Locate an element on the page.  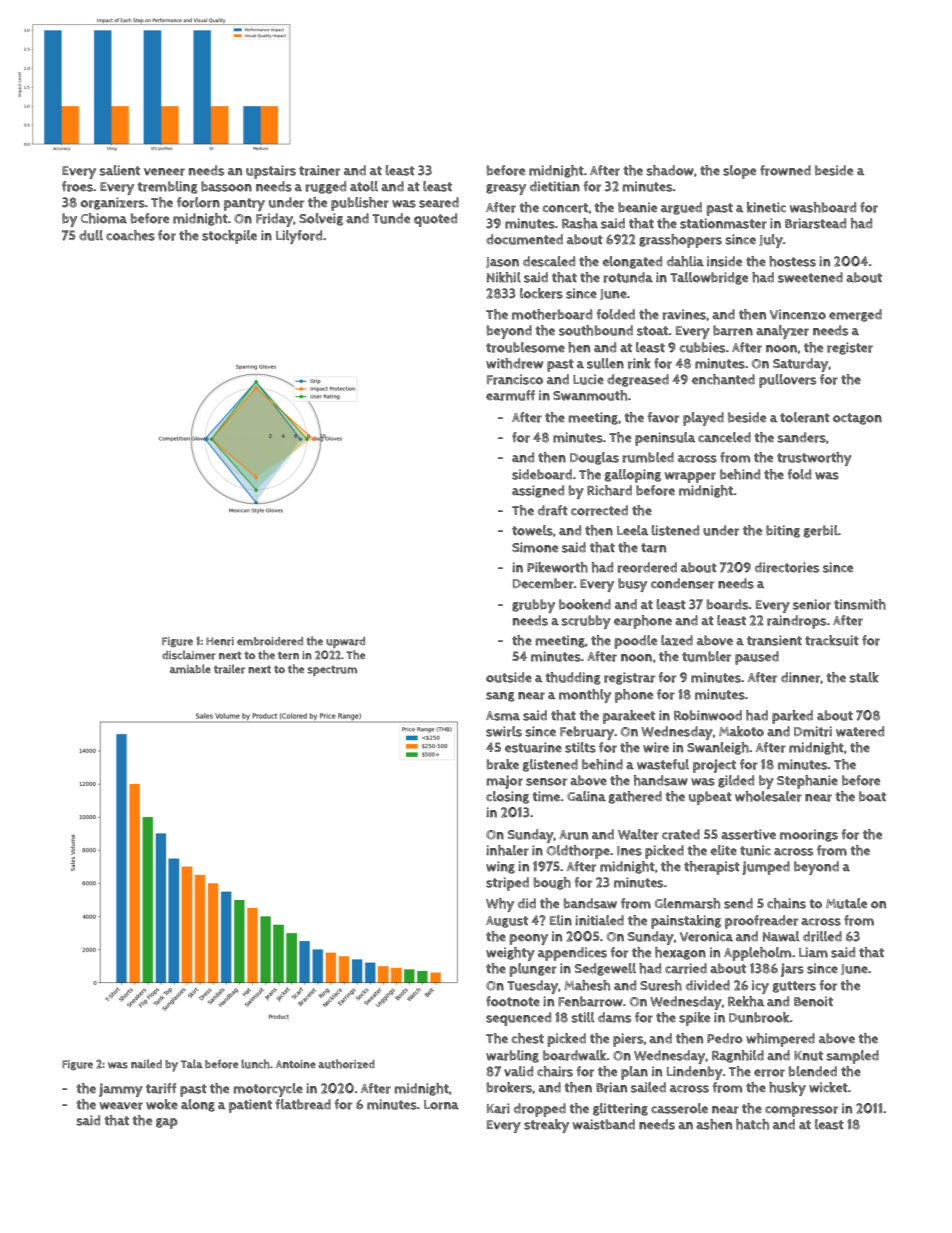
quoted is located at coordinates (435, 220).
